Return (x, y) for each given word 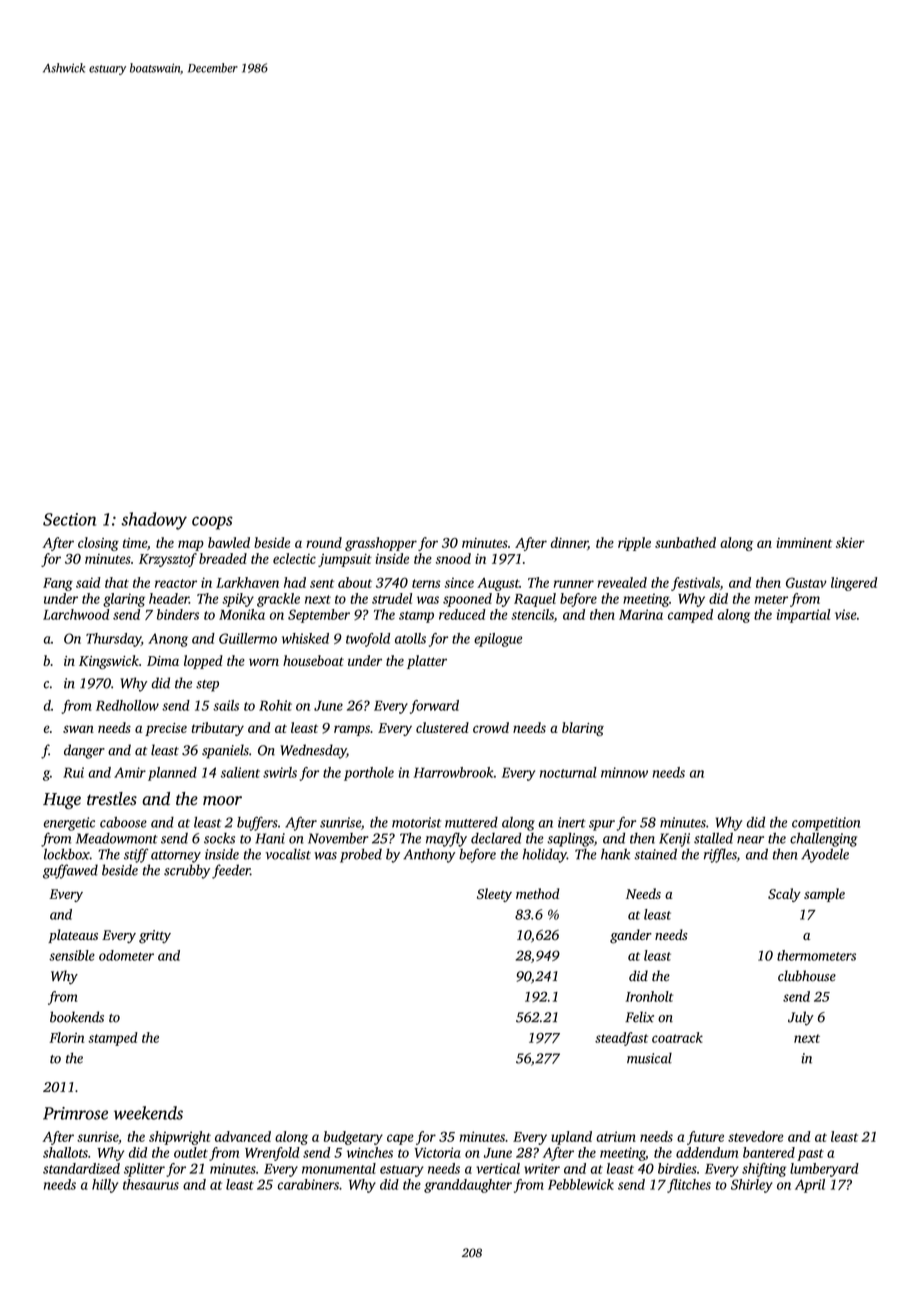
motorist (416, 822)
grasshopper (381, 544)
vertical (498, 1168)
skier (850, 542)
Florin (66, 1037)
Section (69, 519)
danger (84, 751)
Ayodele (825, 855)
